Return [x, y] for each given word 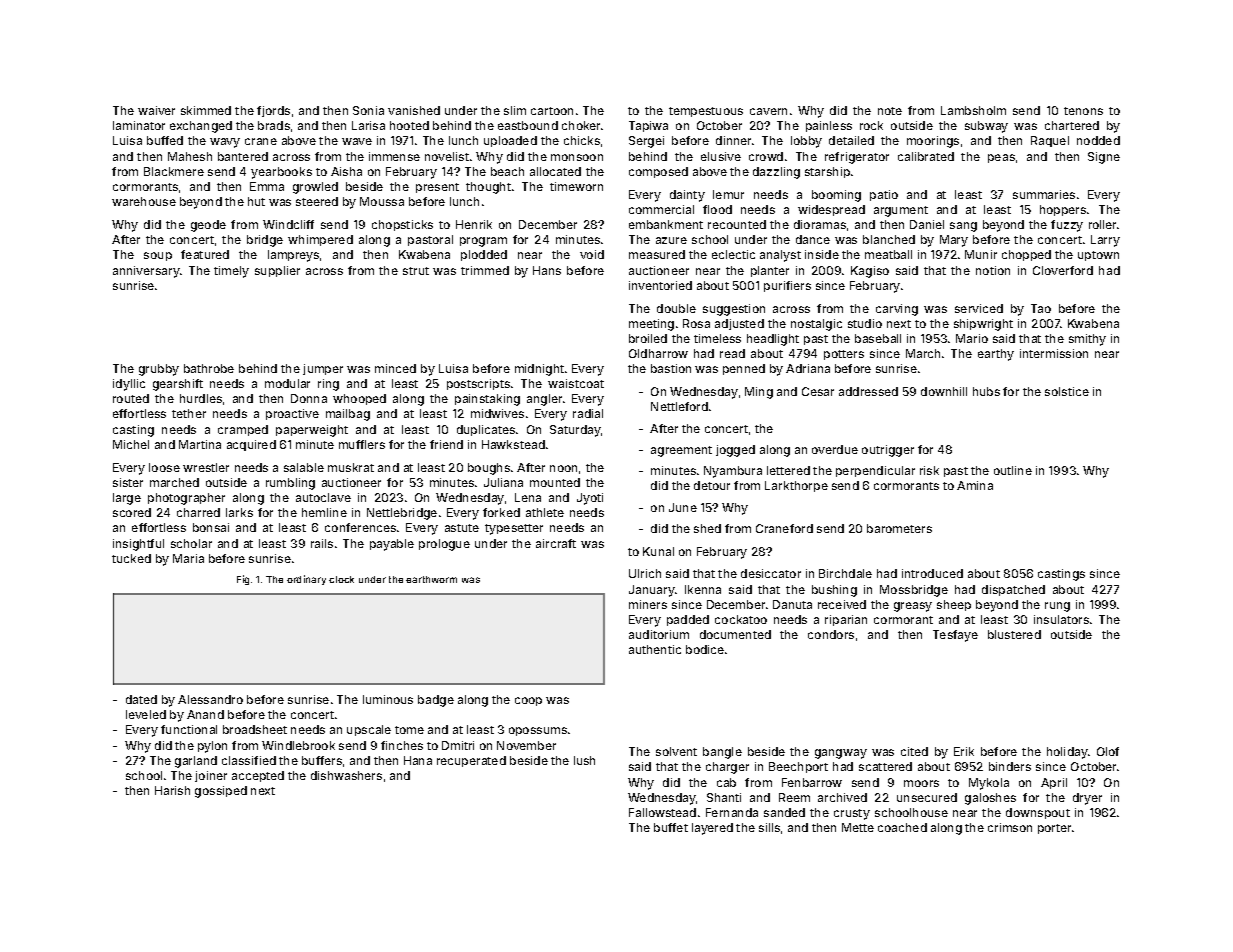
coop [528, 701]
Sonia [368, 110]
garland [196, 762]
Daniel [927, 224]
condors [831, 634]
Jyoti [590, 499]
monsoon [577, 157]
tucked [131, 558]
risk [929, 470]
